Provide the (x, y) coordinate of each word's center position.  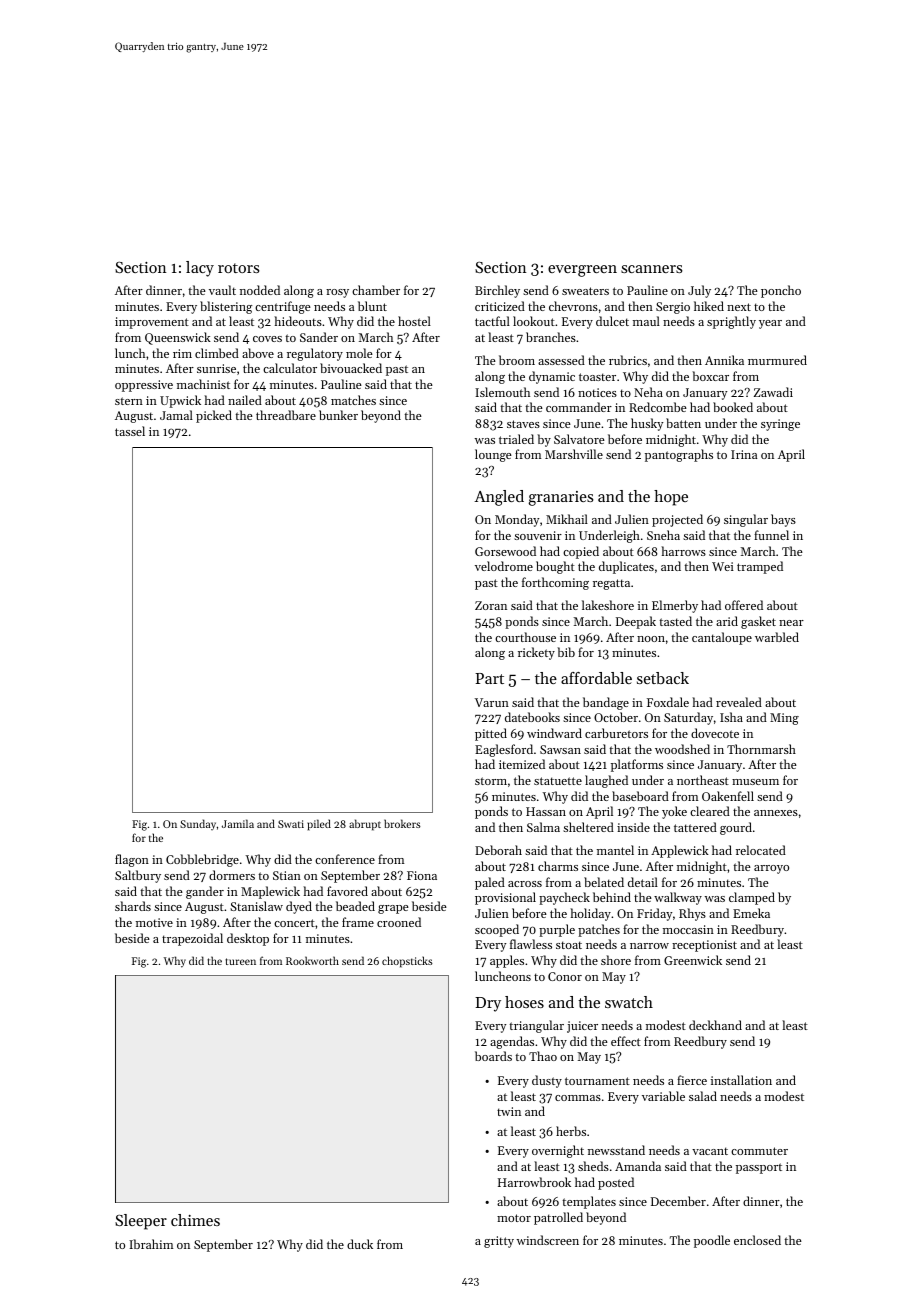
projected (677, 520)
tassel (130, 431)
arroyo (771, 869)
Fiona (422, 875)
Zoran (491, 605)
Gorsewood (505, 551)
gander (205, 892)
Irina (744, 454)
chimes (195, 1220)
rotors (239, 268)
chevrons (573, 306)
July (699, 291)
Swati (291, 824)
